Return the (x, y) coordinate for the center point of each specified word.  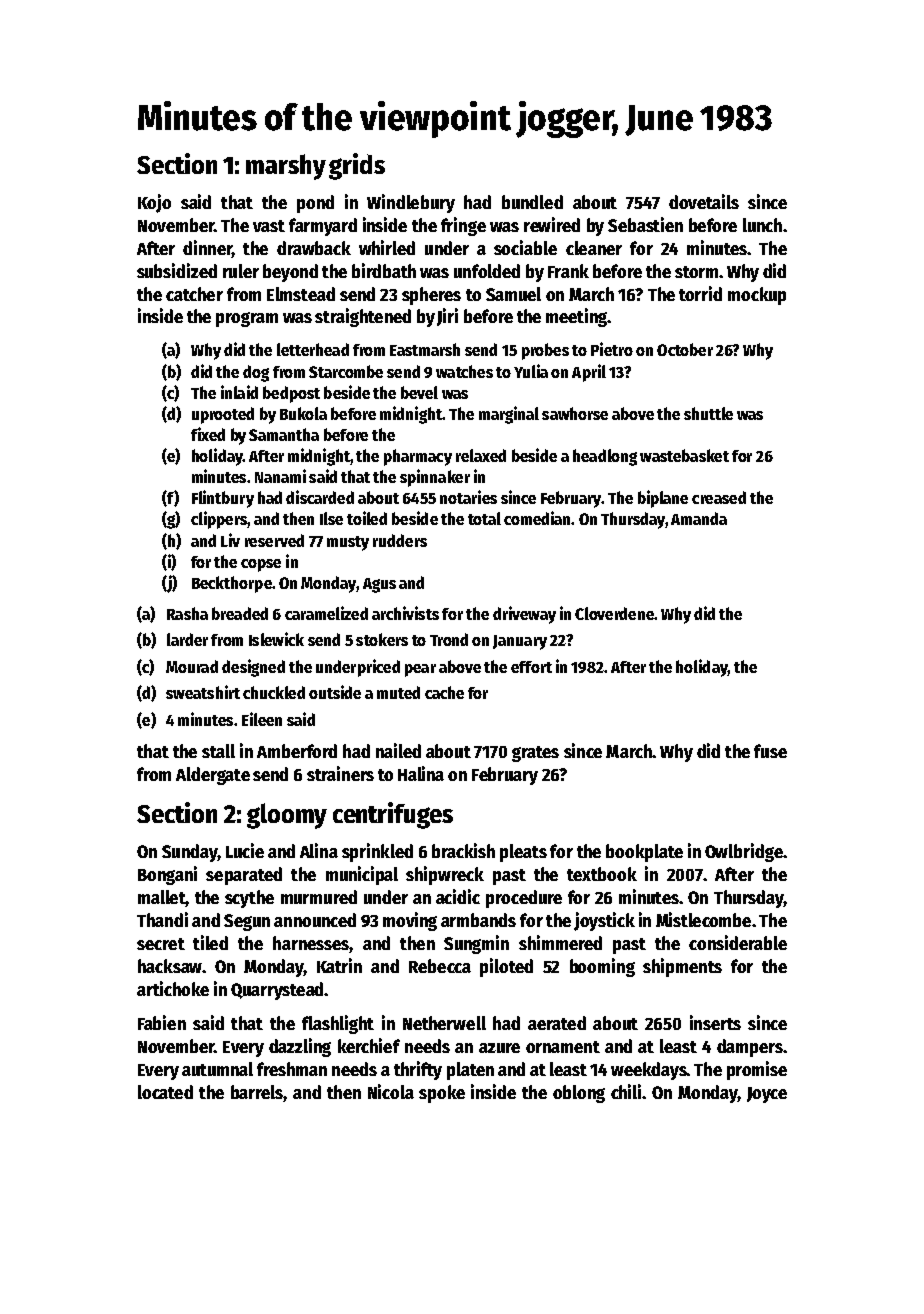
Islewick (276, 639)
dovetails (704, 201)
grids (357, 166)
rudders (400, 540)
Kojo (154, 203)
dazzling (300, 1047)
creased (719, 497)
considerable (738, 942)
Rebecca (440, 966)
